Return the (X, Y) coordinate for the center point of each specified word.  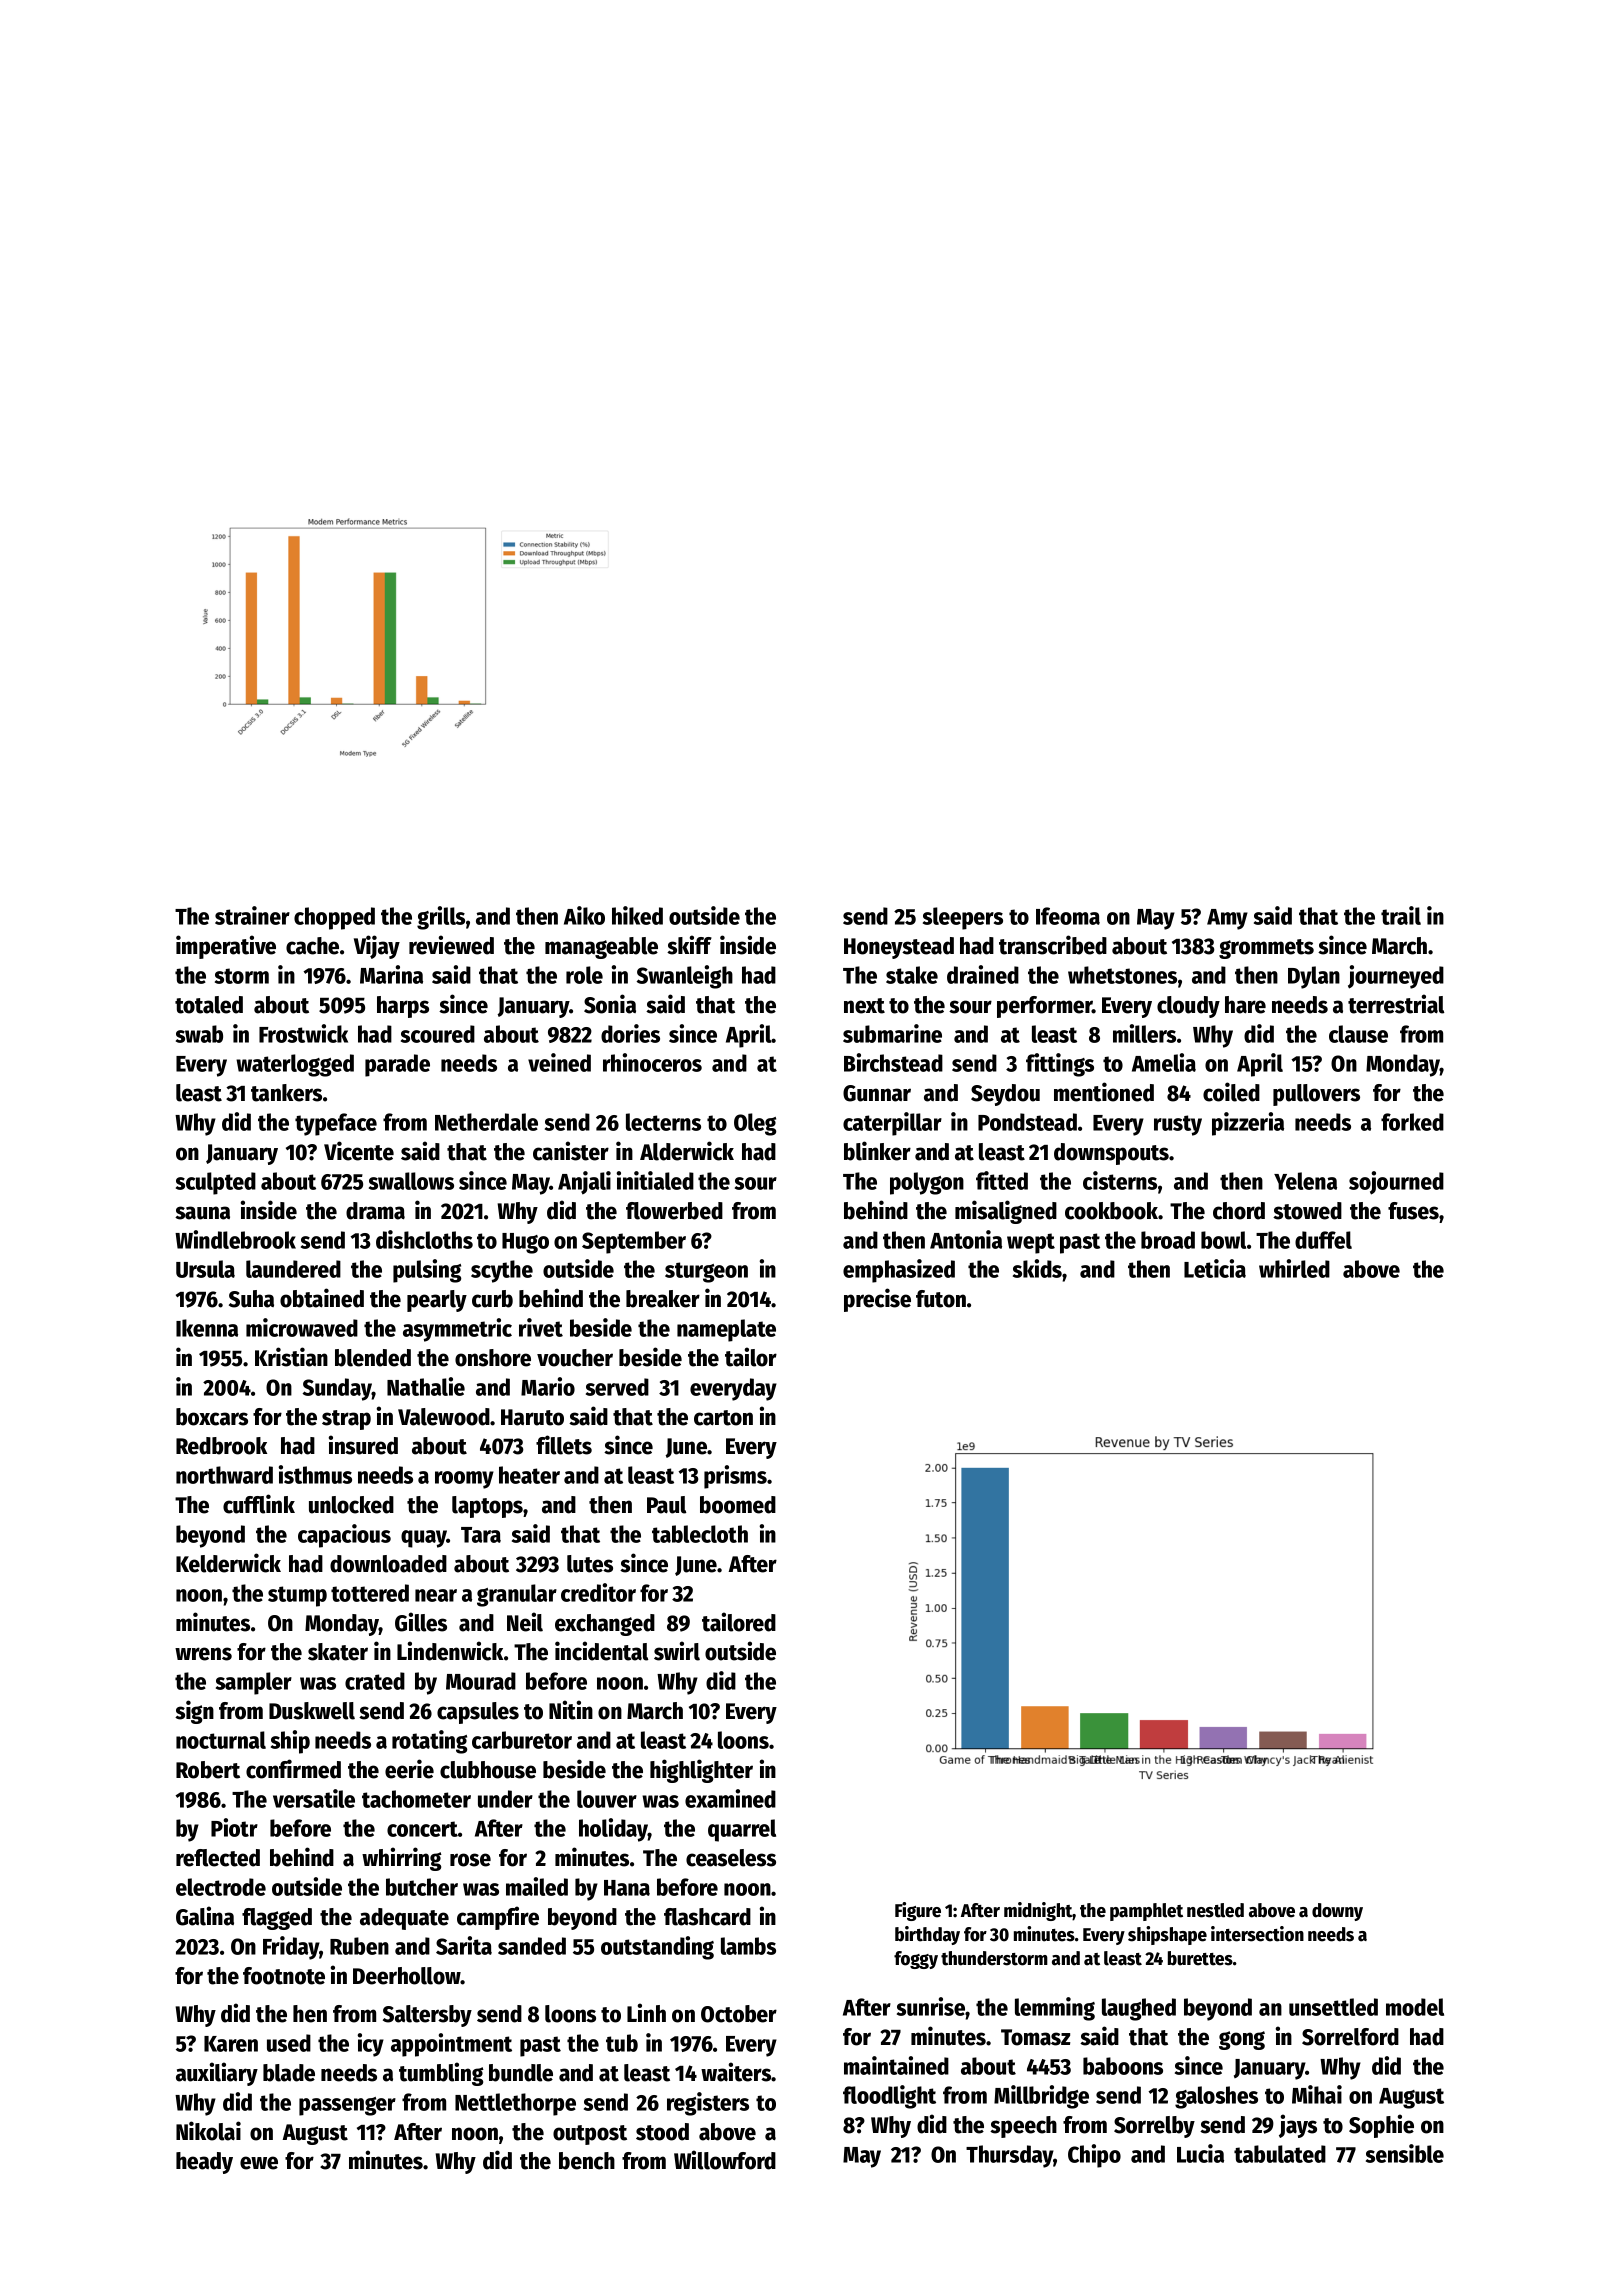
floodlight (889, 2097)
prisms (735, 1477)
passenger (347, 2106)
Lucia (1200, 2153)
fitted (1002, 1180)
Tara (481, 1535)
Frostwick (303, 1033)
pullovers (1316, 1095)
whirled (1294, 1268)
